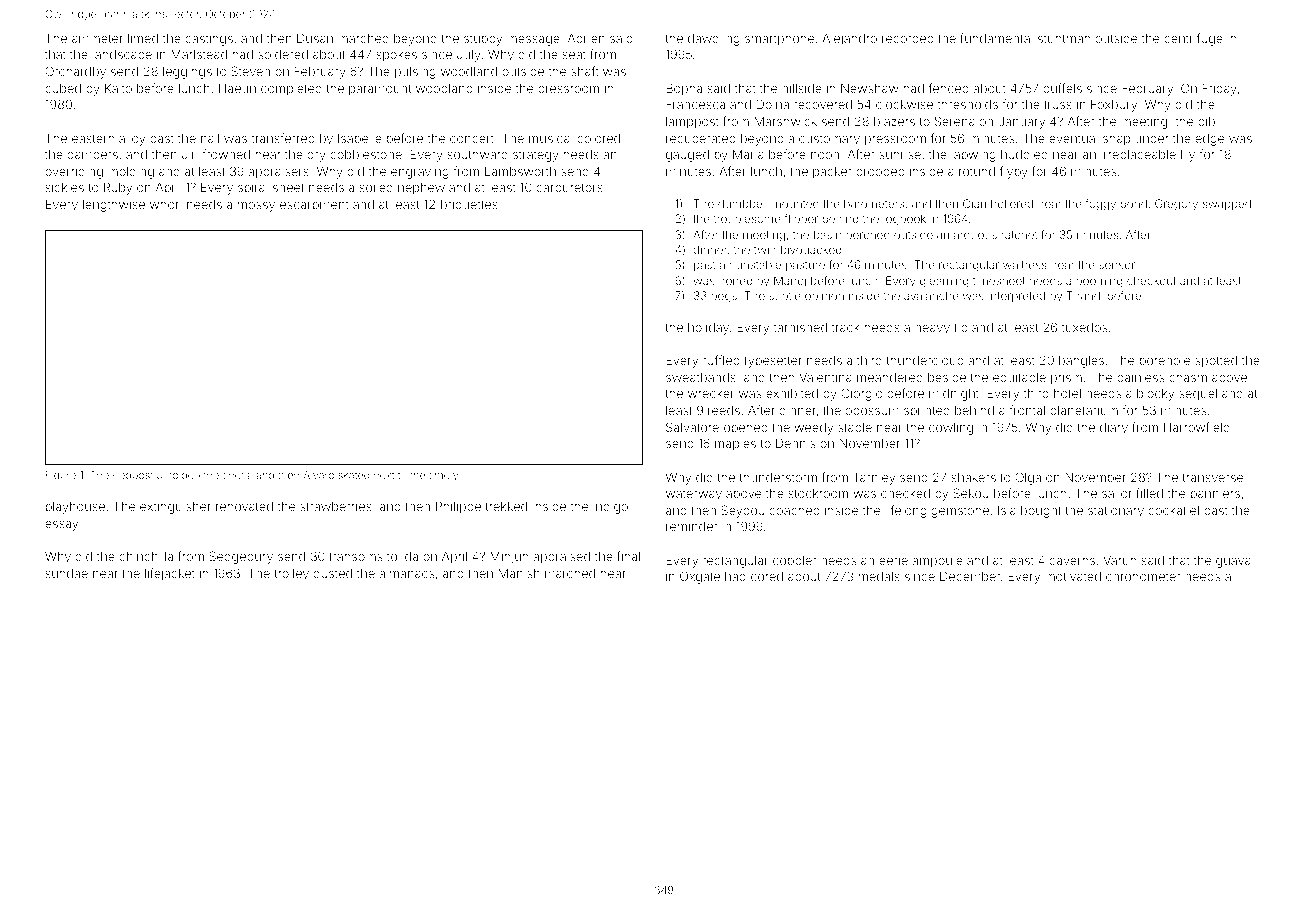  Describe the element at coordinates (314, 206) in the page. I see `escarpment` at that location.
